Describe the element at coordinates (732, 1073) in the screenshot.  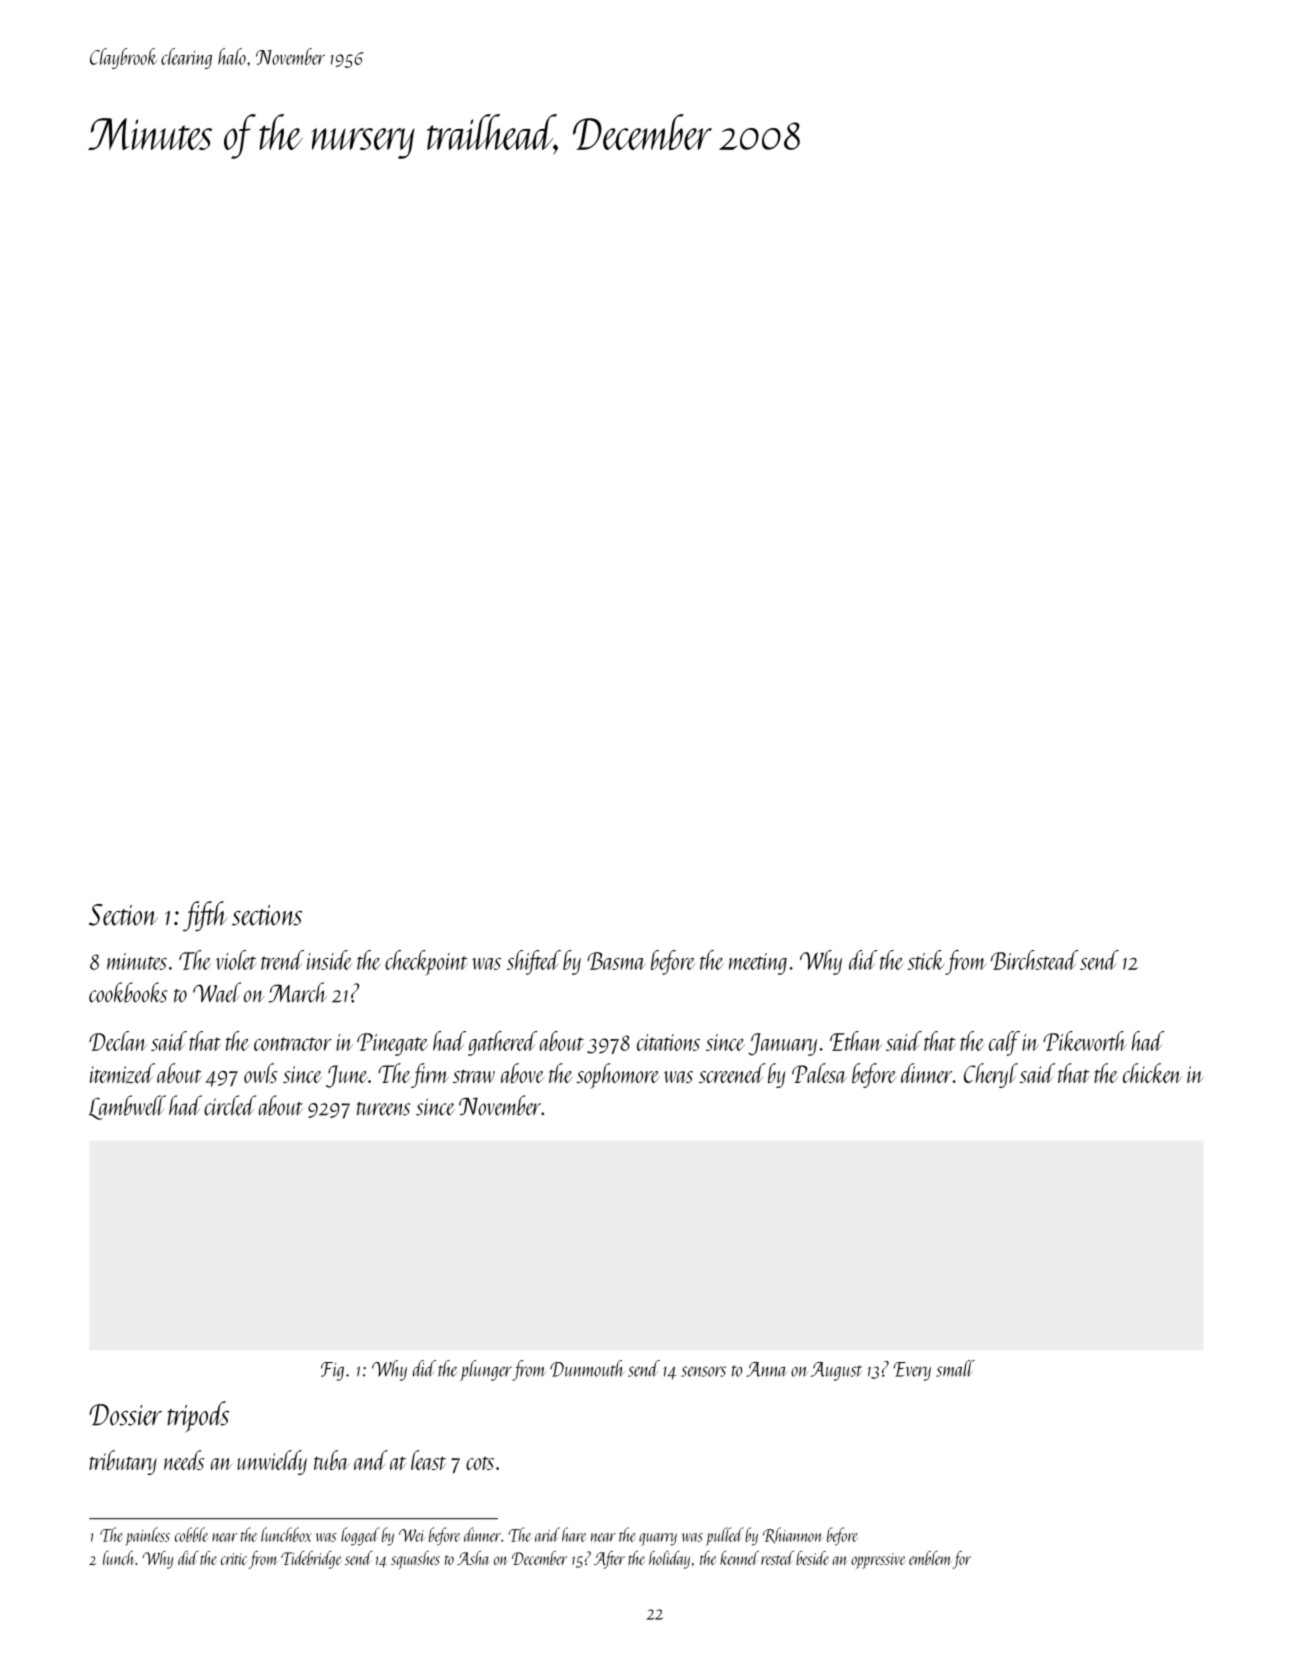
I see `screened` at that location.
